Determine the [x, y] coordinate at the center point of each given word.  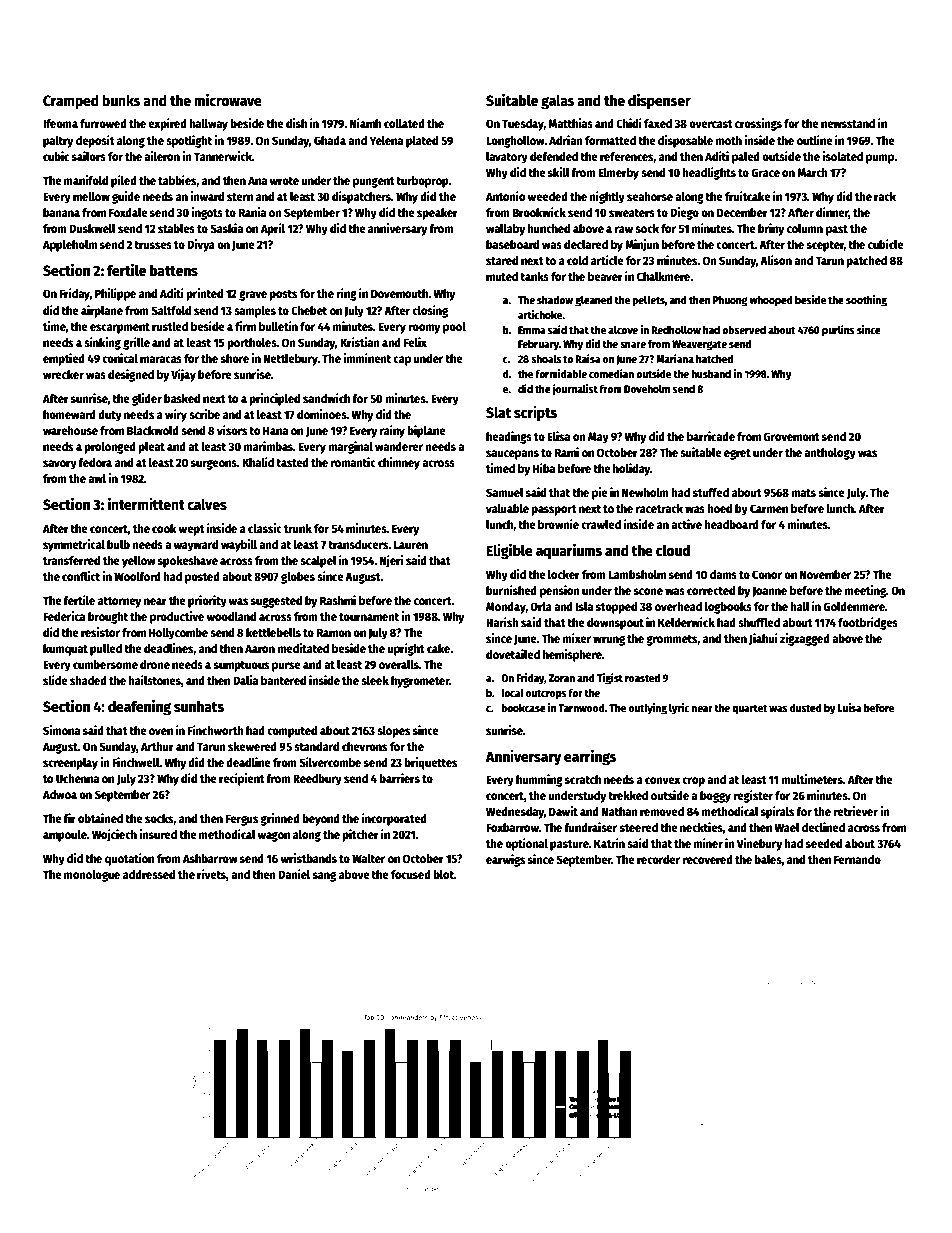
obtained [100, 818]
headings [509, 437]
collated [404, 123]
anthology [830, 454]
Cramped [71, 102]
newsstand [848, 123]
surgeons [214, 465]
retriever [855, 811]
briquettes [430, 763]
